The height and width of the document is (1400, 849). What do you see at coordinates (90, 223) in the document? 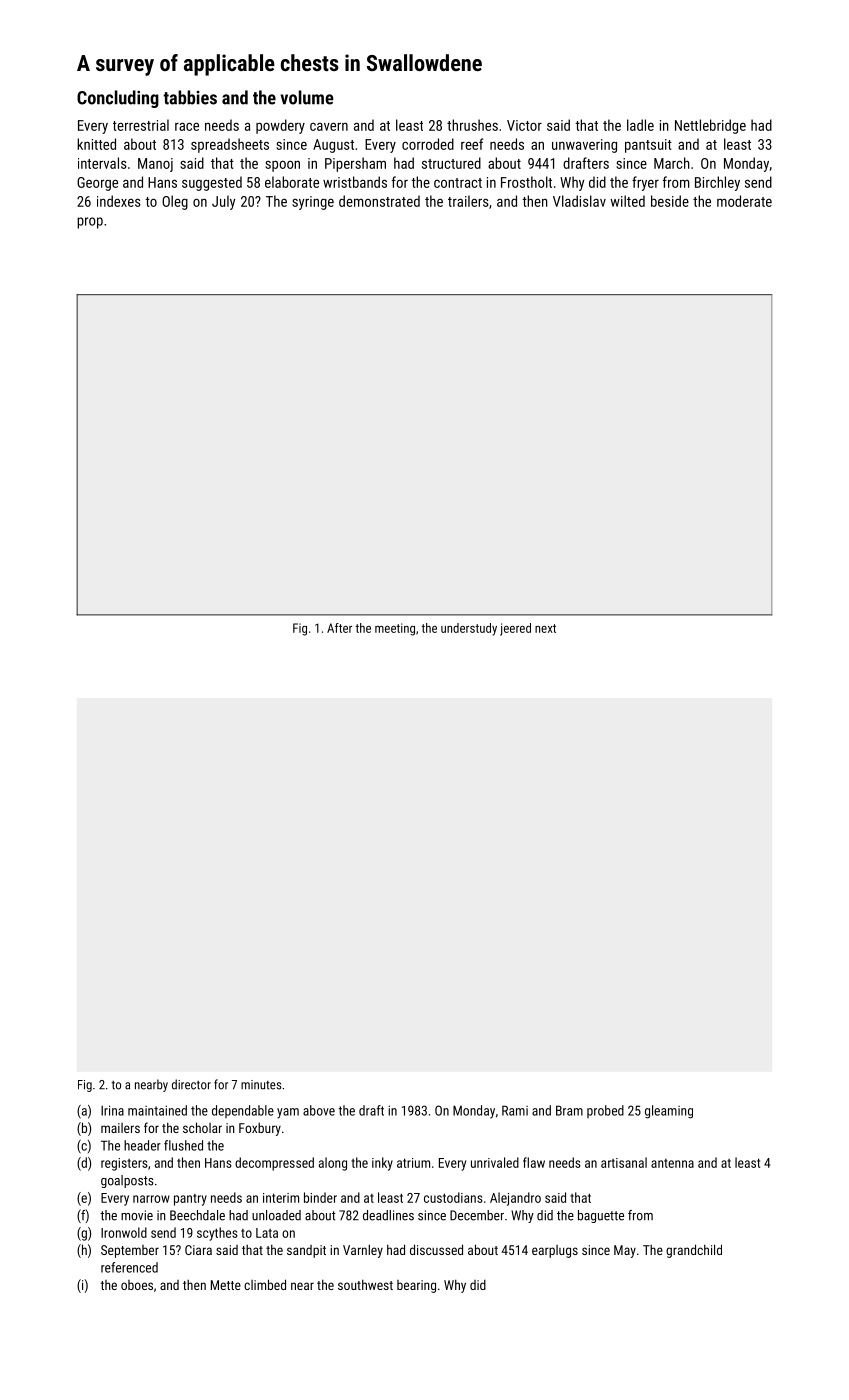
I see `prop` at bounding box center [90, 223].
